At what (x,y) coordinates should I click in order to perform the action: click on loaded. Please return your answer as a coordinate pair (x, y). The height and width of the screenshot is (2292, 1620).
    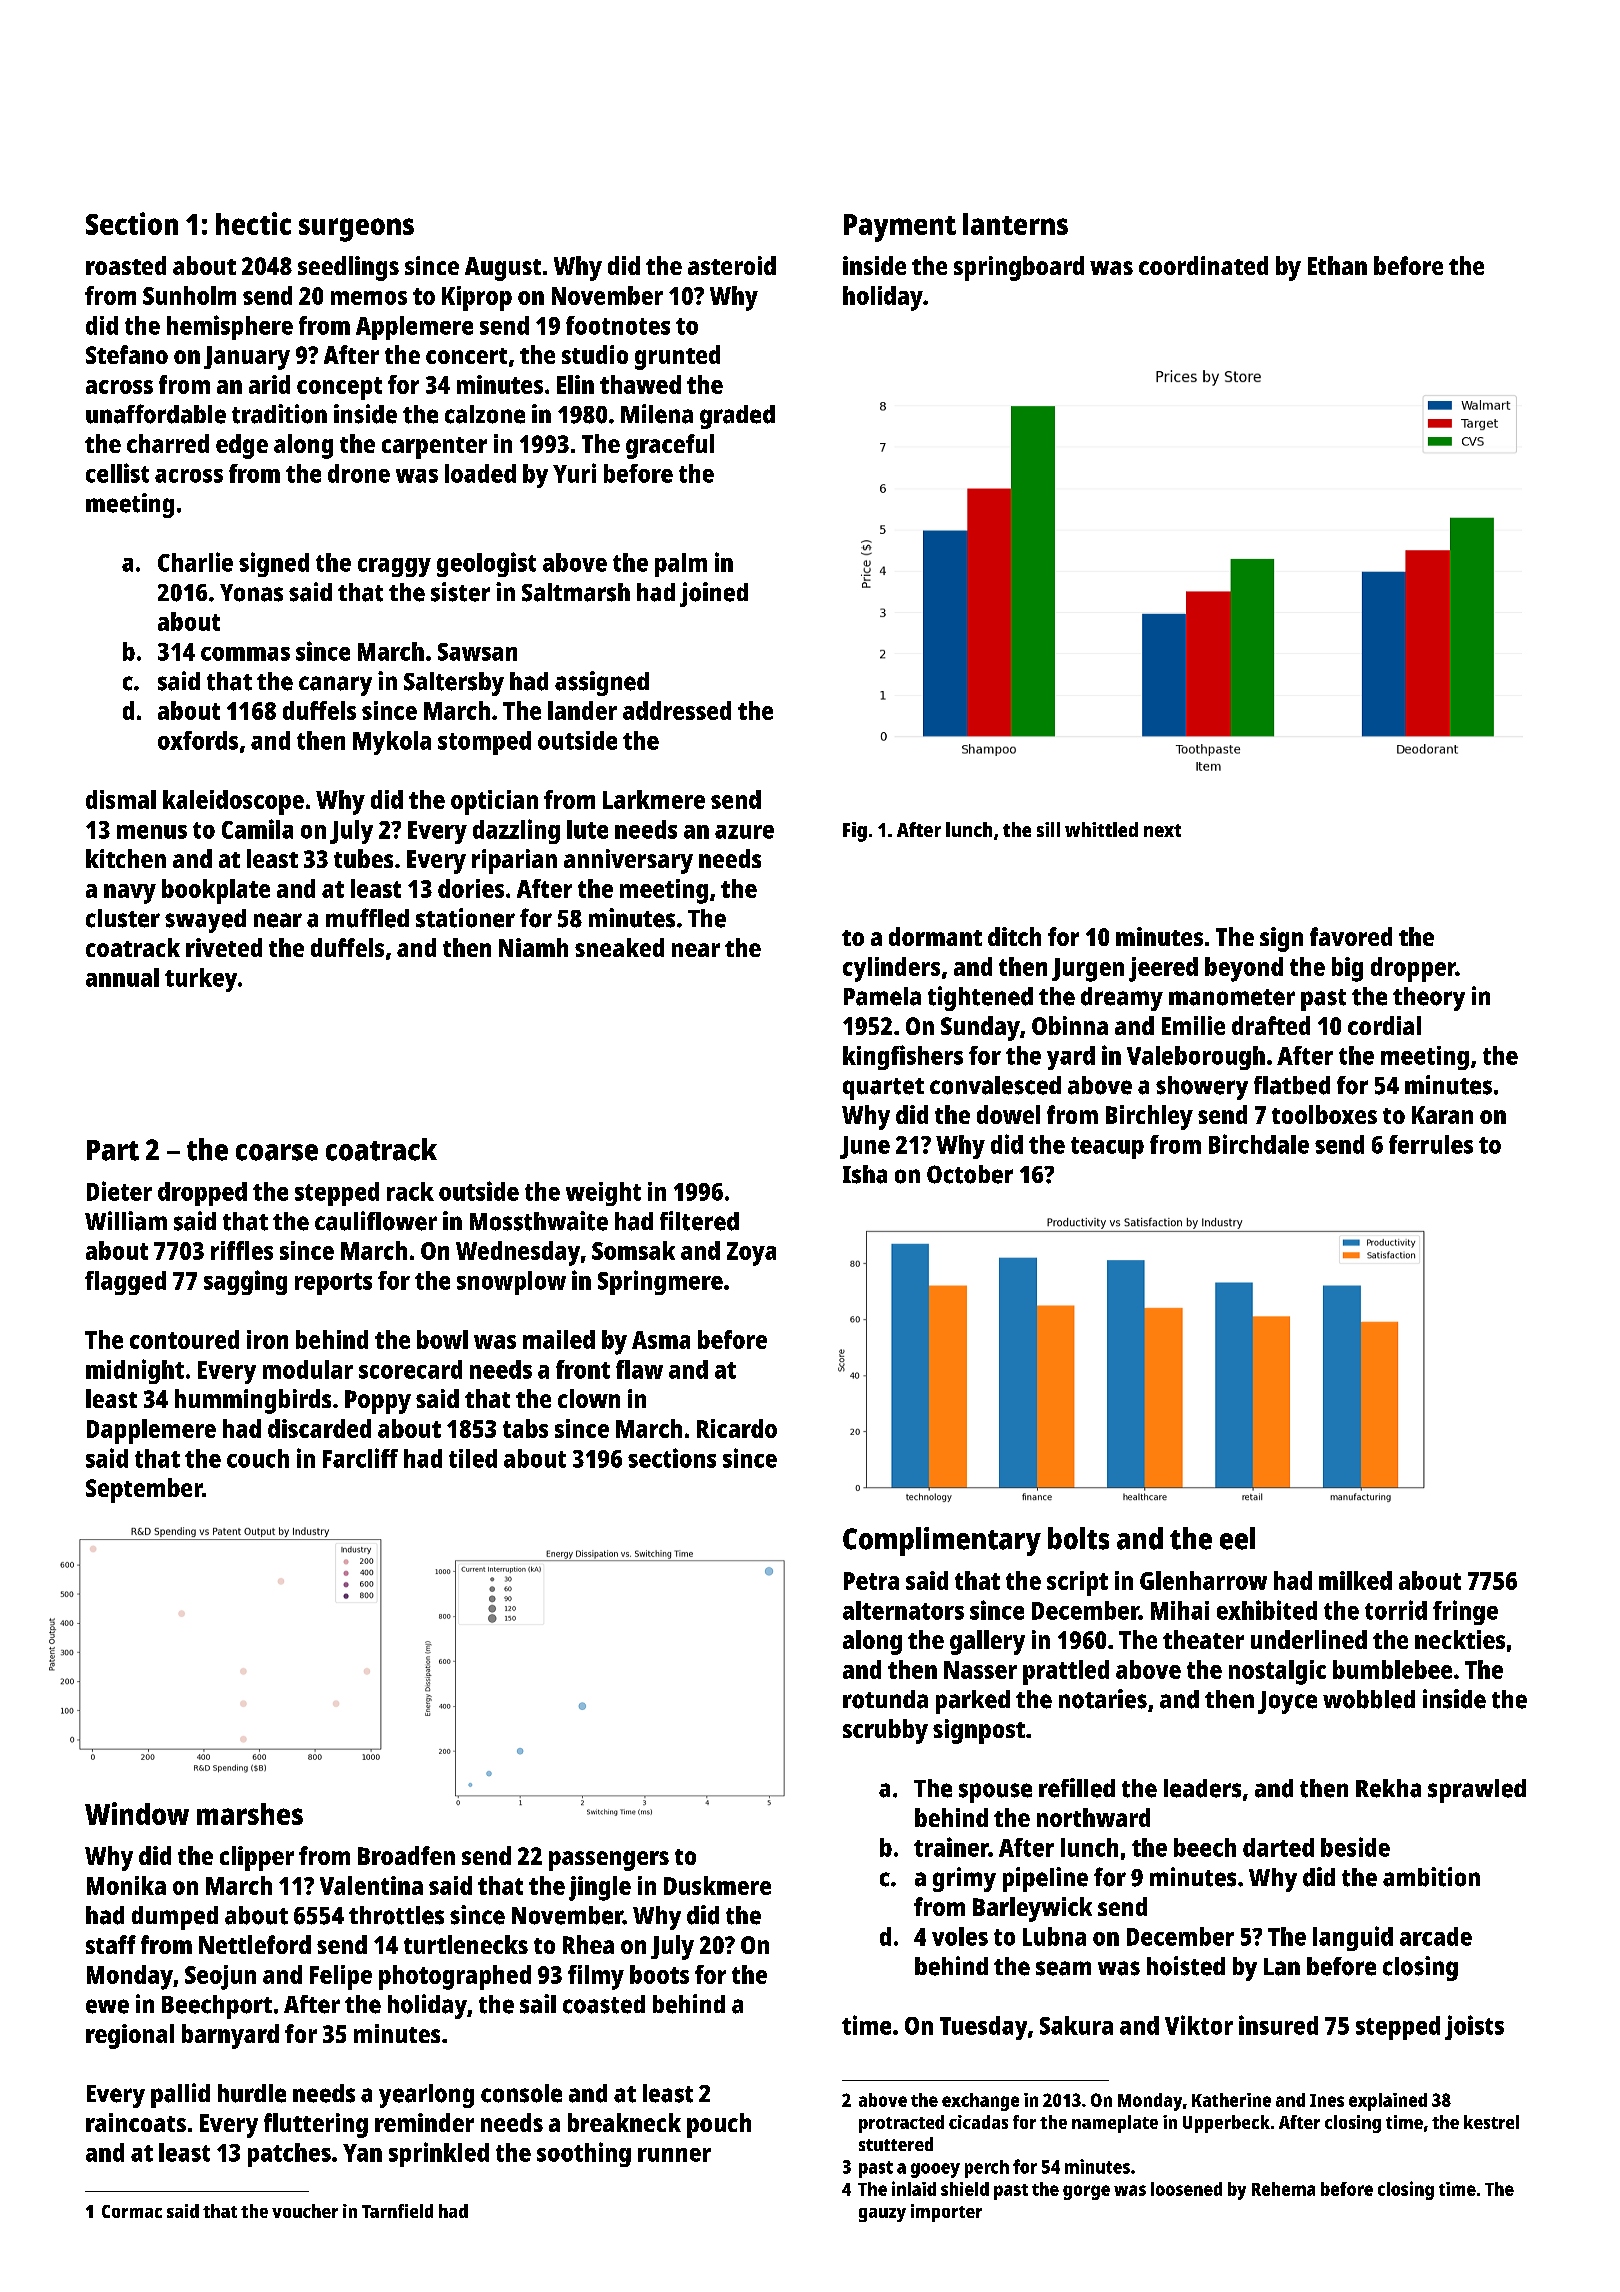
    Looking at the image, I should click on (480, 473).
